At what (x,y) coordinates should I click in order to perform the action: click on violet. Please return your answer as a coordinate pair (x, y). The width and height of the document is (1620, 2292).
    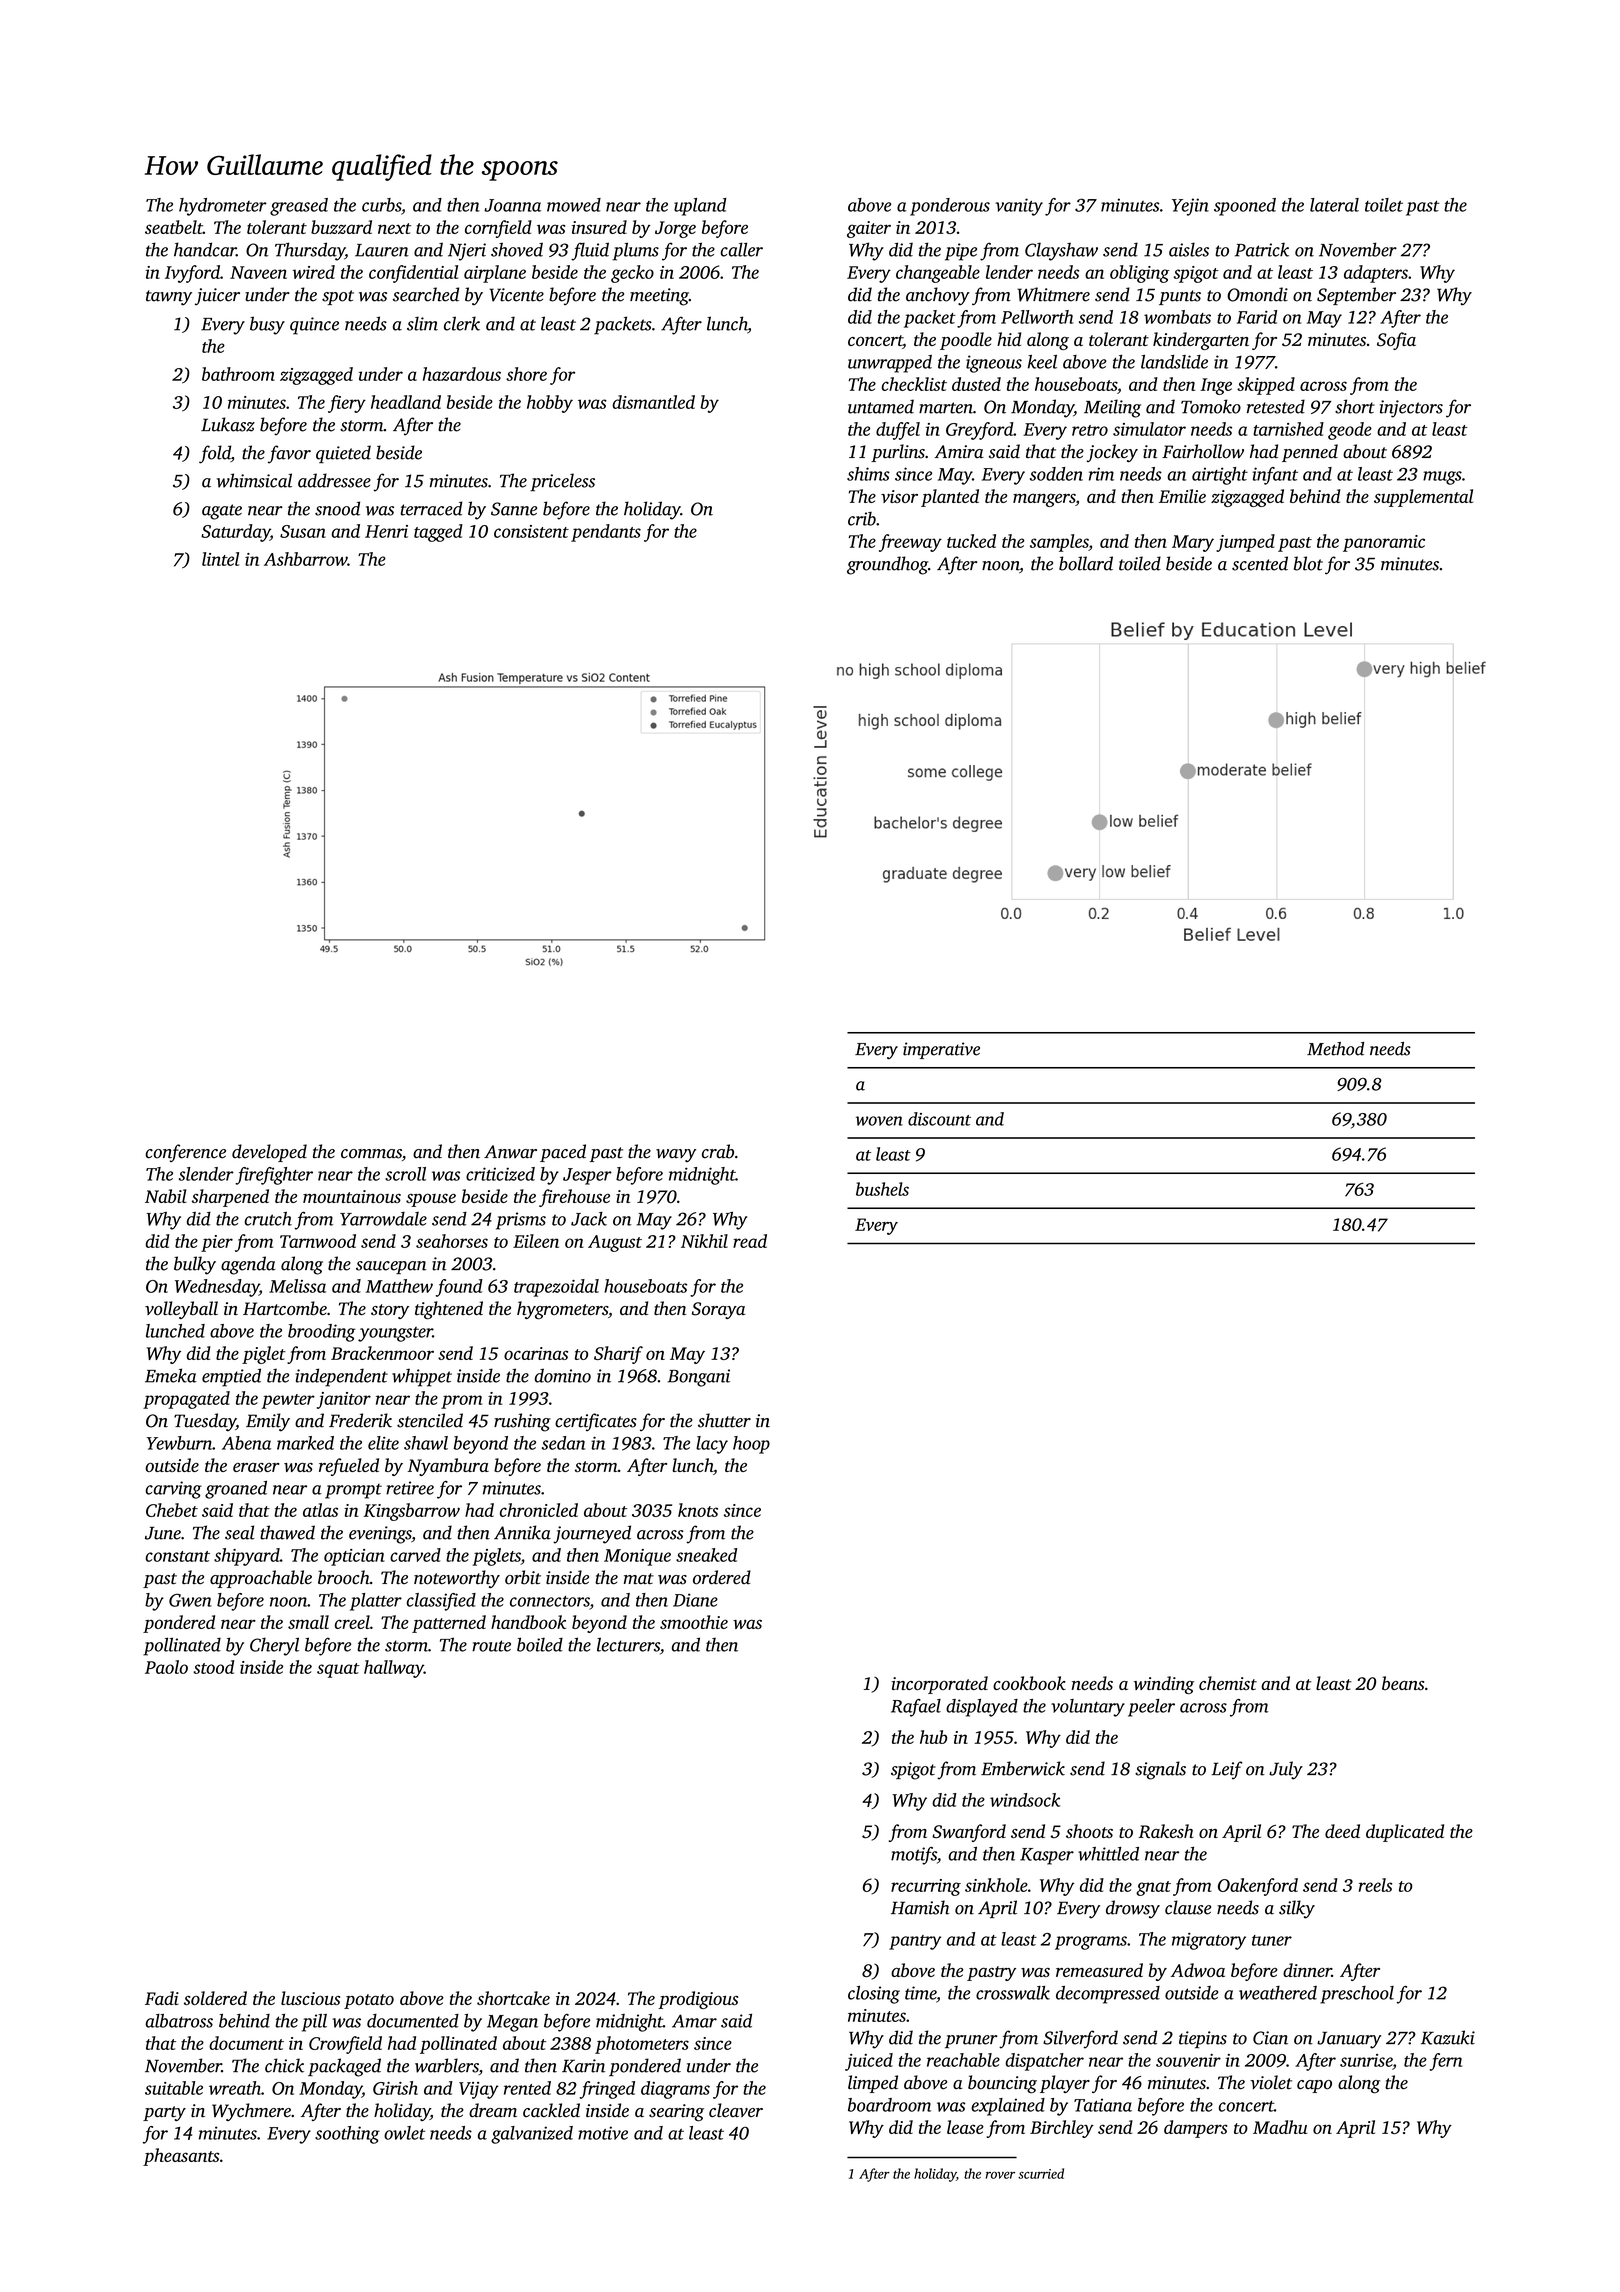
    Looking at the image, I should click on (1271, 2082).
